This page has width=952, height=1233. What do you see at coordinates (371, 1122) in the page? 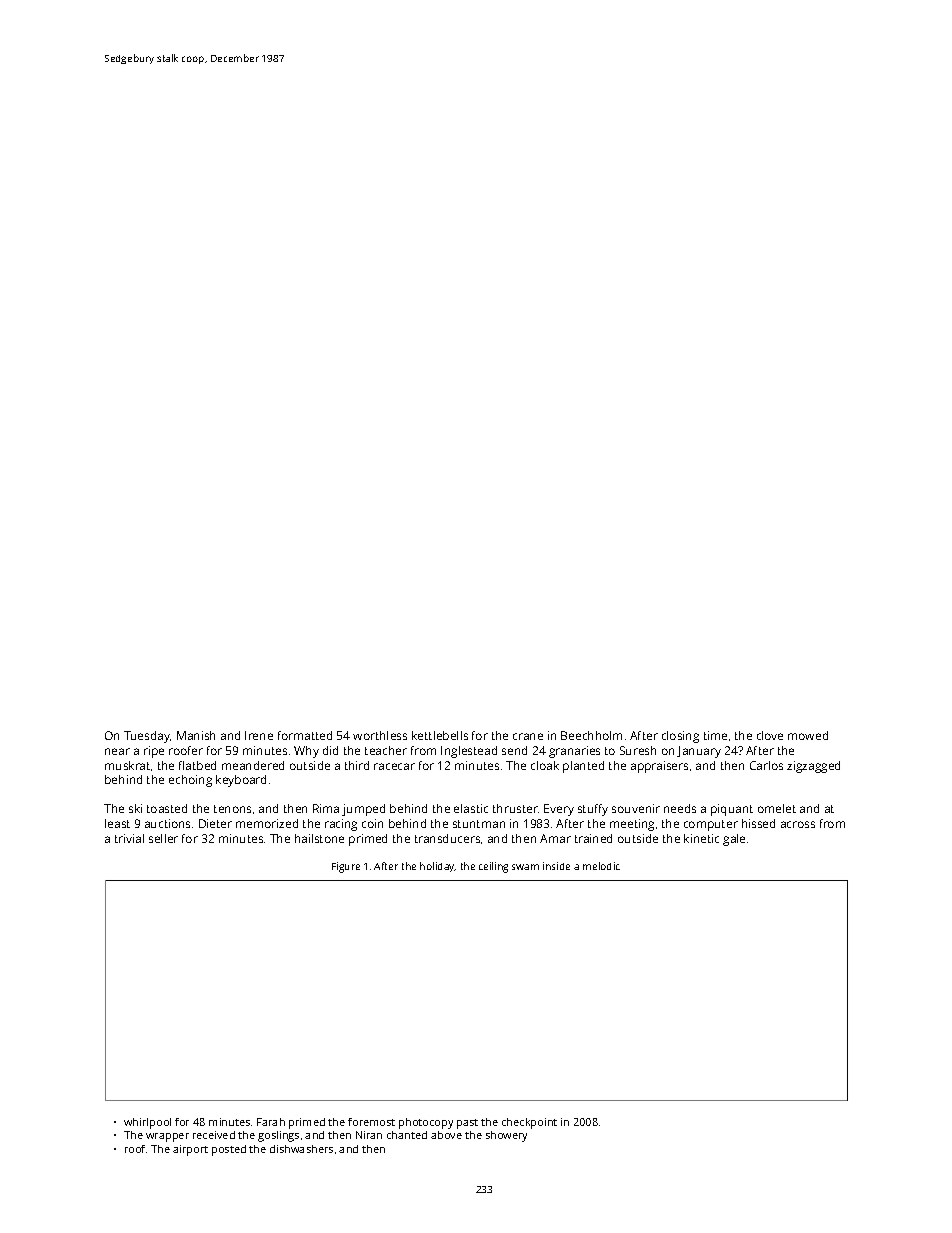
I see `foremost` at bounding box center [371, 1122].
